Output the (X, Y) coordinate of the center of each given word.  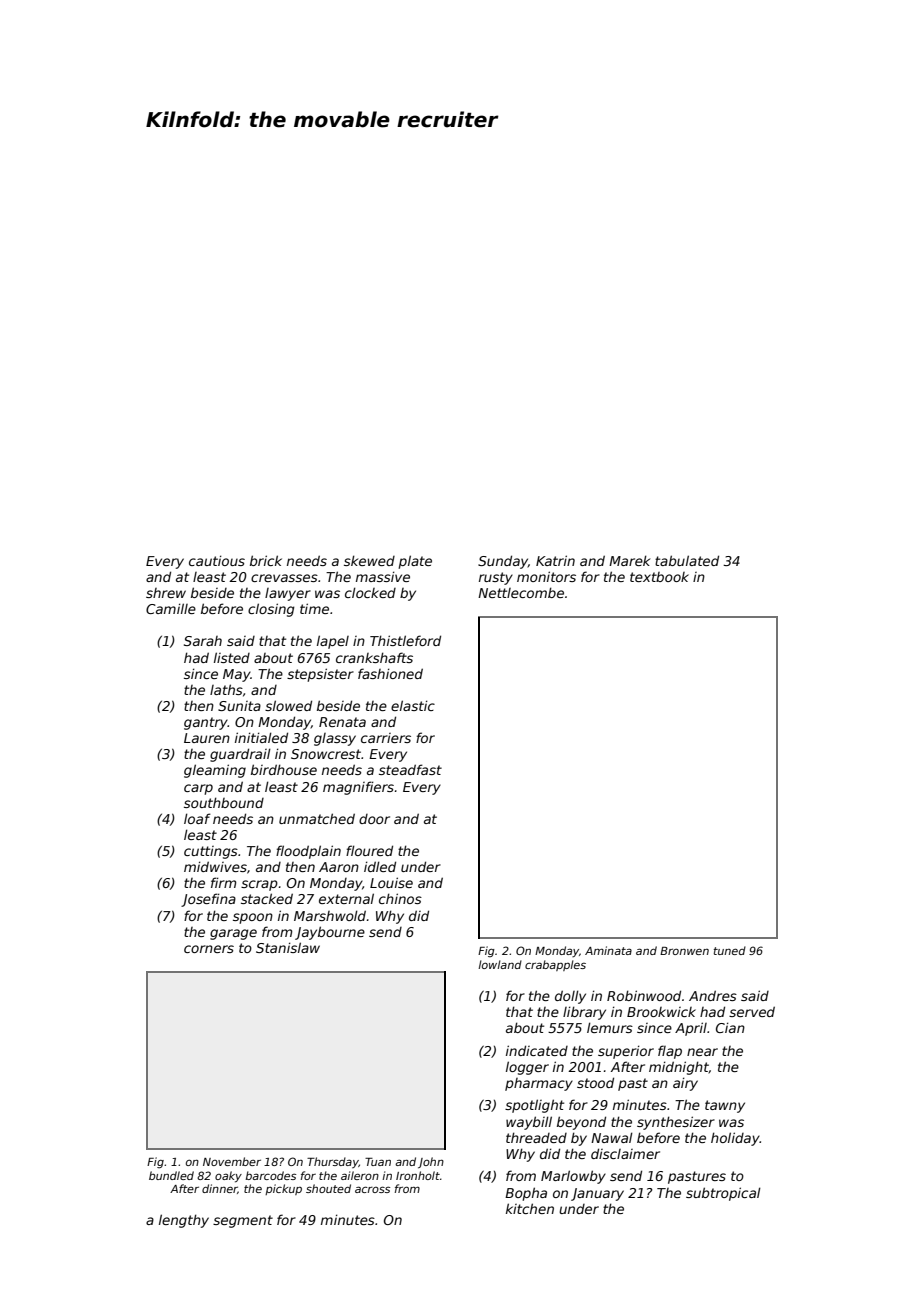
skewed (369, 560)
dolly (570, 997)
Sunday (503, 562)
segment (243, 1221)
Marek (629, 560)
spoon (253, 918)
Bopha (526, 1194)
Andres (713, 995)
